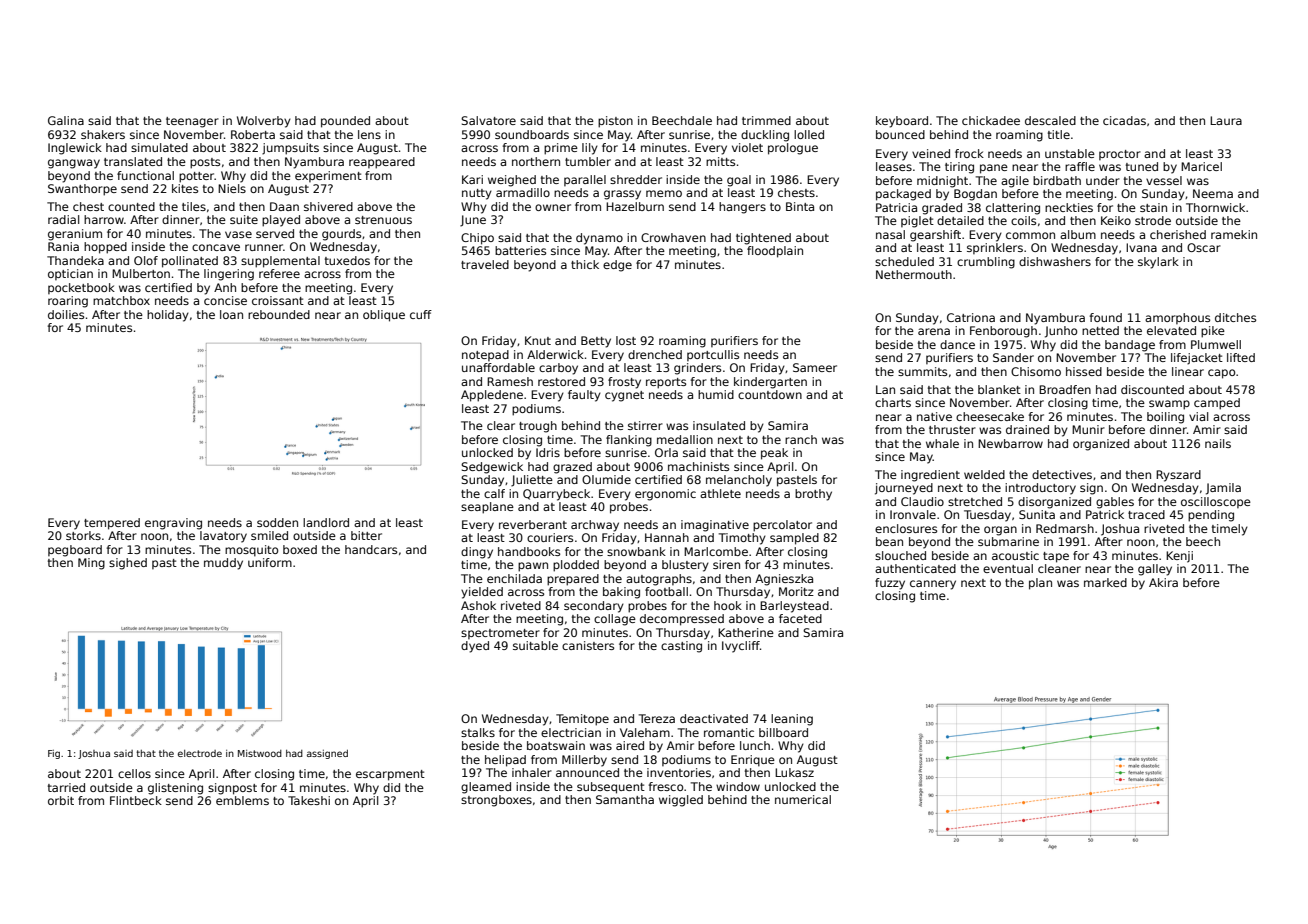 Image resolution: width=1308 pixels, height=924 pixels. Describe the element at coordinates (766, 120) in the screenshot. I see `trimmed` at that location.
